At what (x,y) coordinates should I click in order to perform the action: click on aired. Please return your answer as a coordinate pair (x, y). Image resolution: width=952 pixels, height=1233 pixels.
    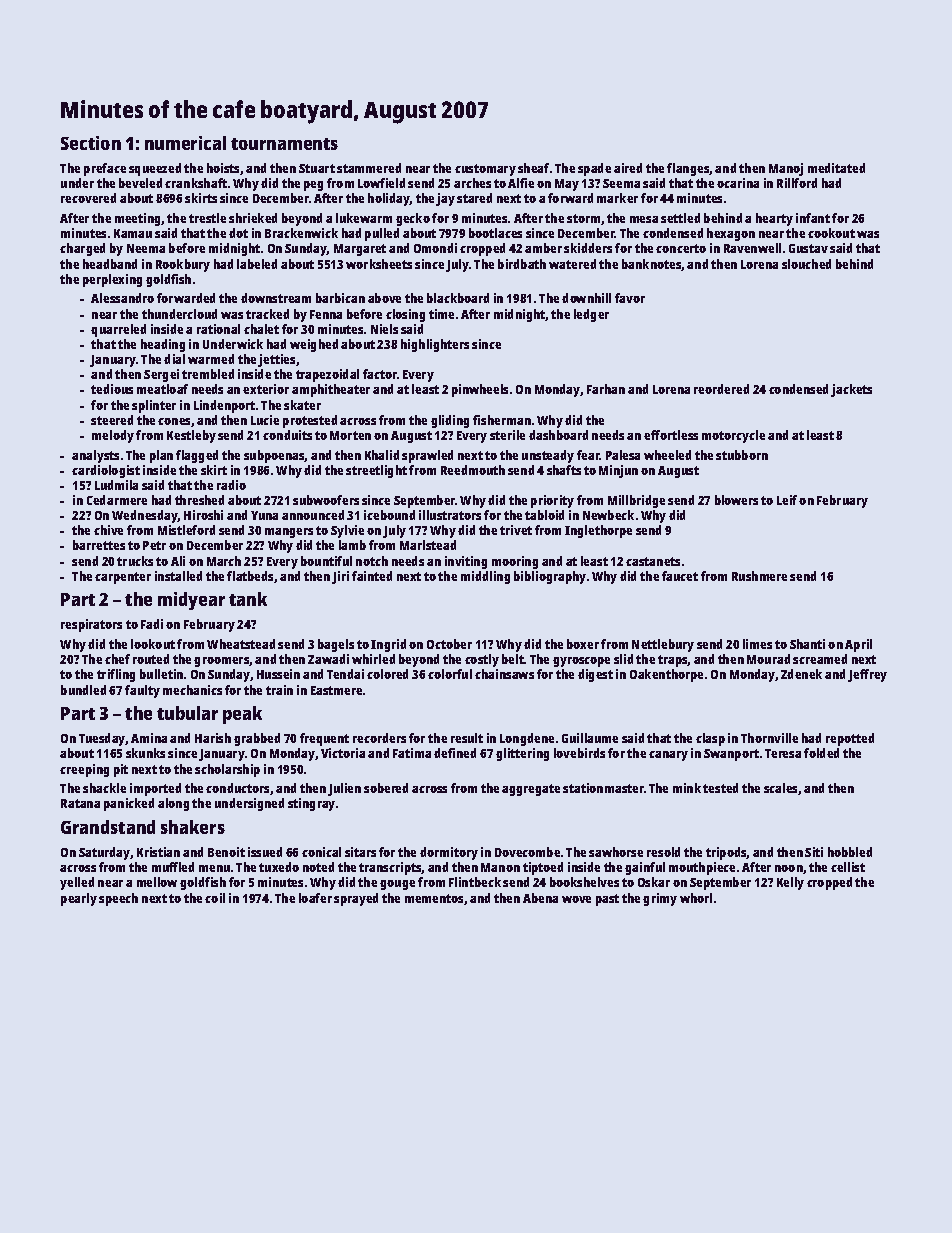
    Looking at the image, I should click on (628, 168).
